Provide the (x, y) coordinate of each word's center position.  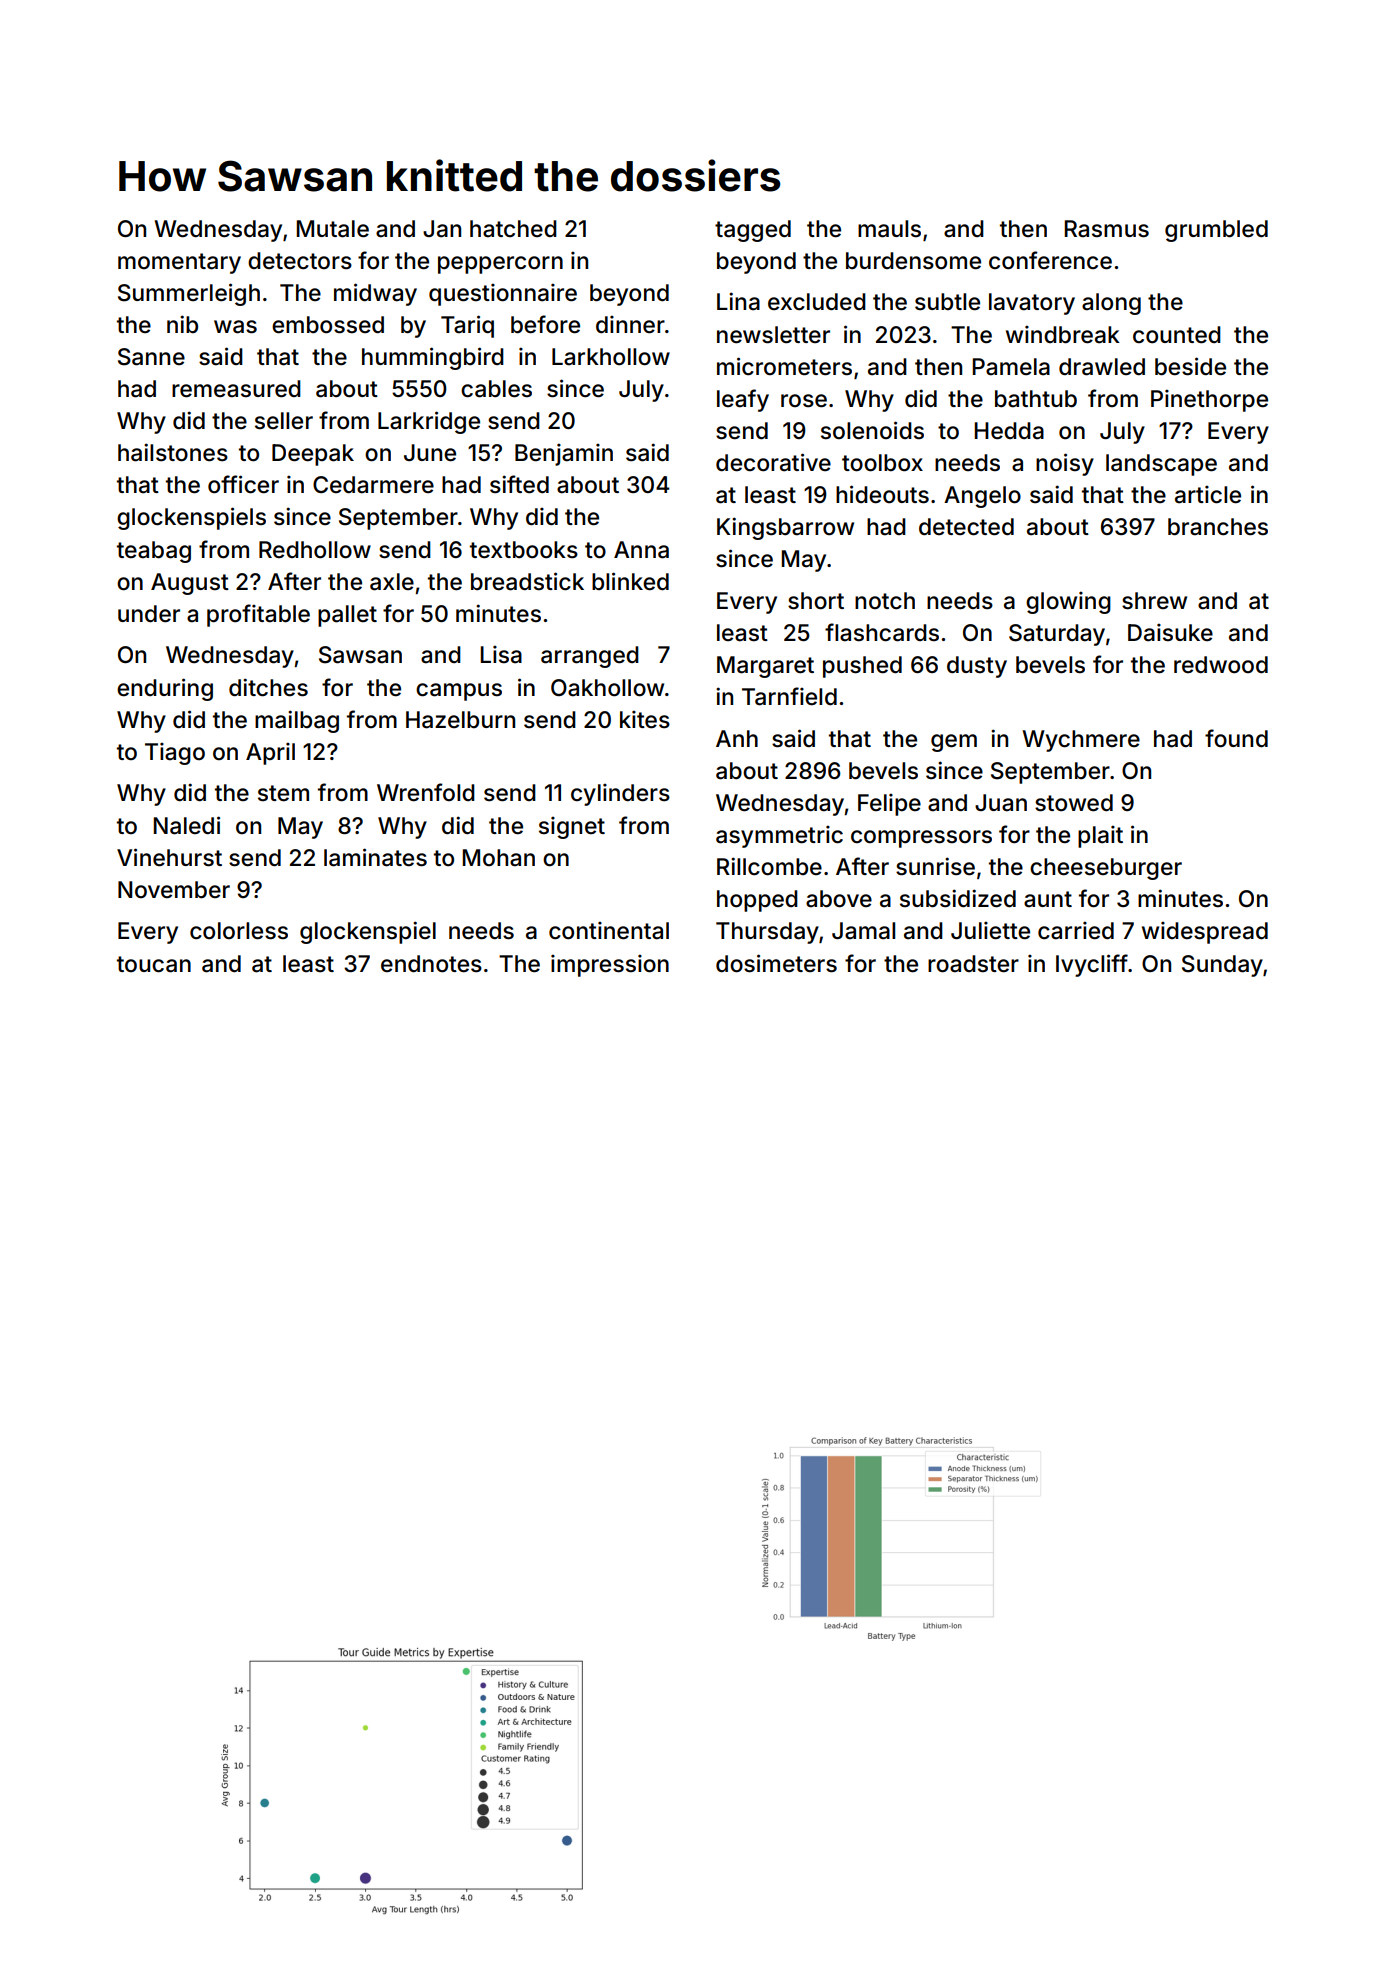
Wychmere (1081, 741)
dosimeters (776, 963)
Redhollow (315, 550)
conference (1050, 260)
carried (1076, 930)
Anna (641, 550)
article (1208, 494)
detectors (300, 261)
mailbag (297, 721)
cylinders (620, 794)
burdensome (913, 261)
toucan (154, 964)
